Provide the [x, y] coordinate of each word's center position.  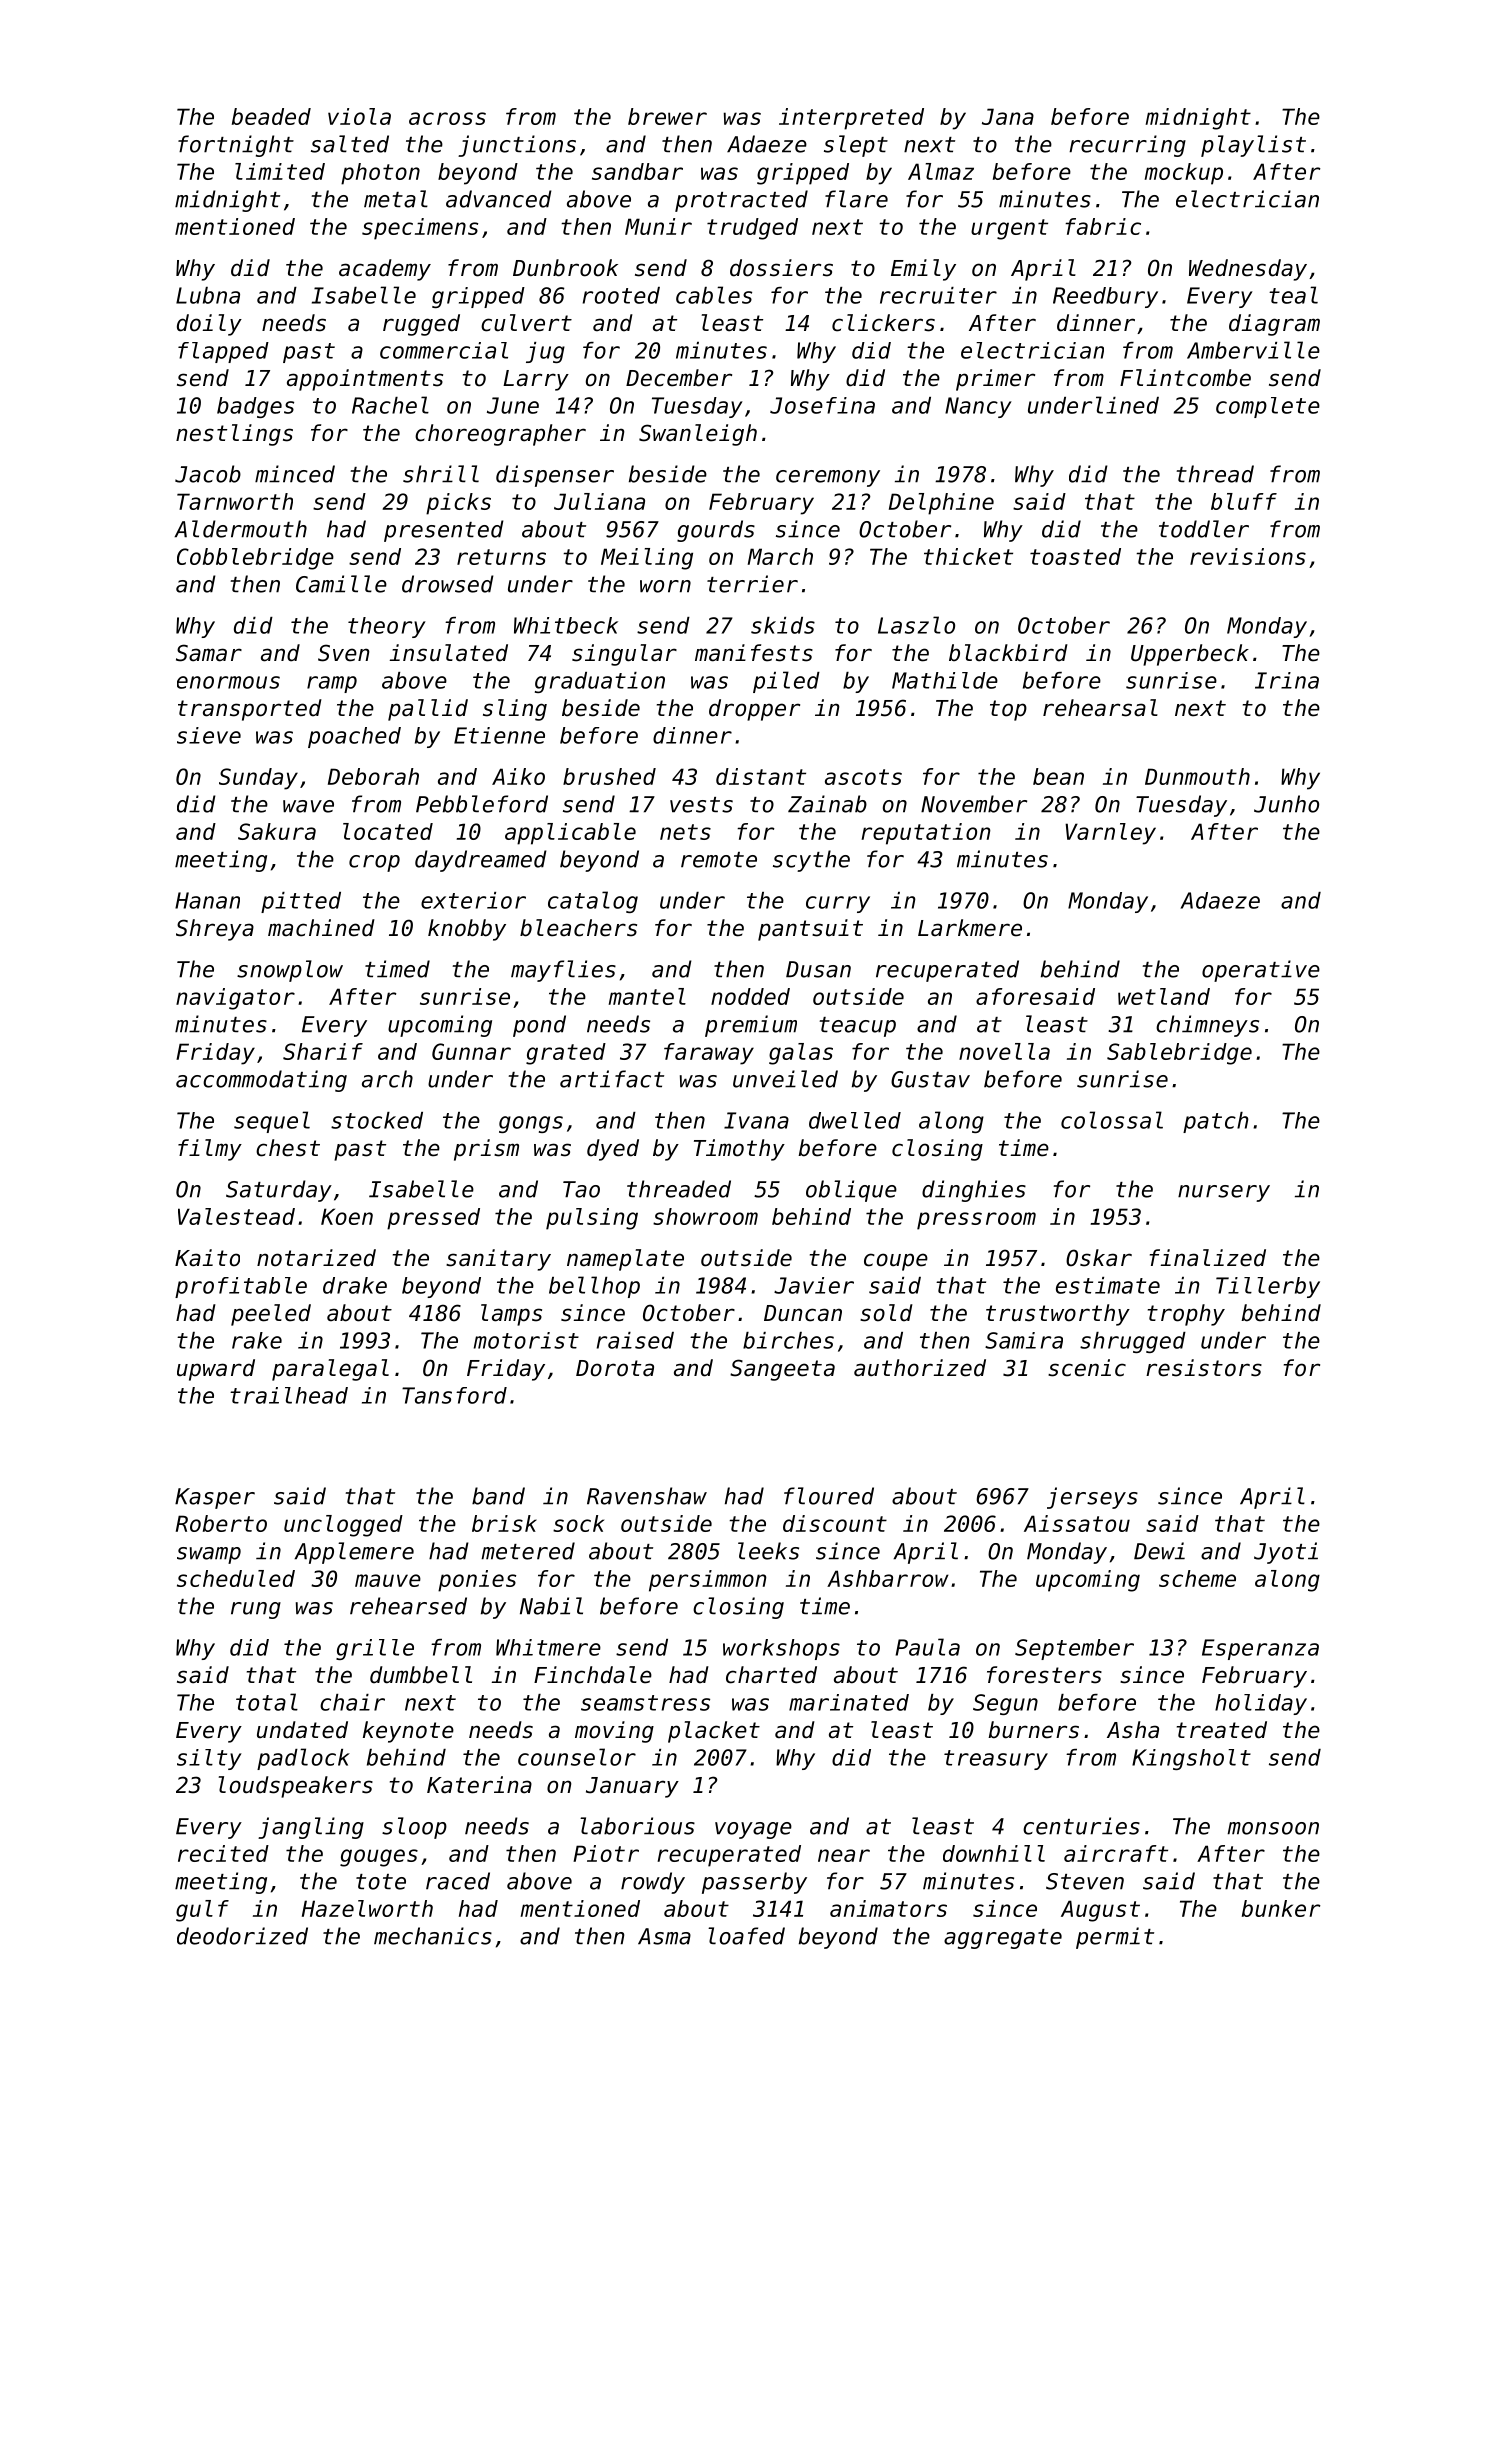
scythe [811, 861]
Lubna [208, 295]
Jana [1008, 116]
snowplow [290, 971]
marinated [849, 1702]
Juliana [599, 501]
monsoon [1273, 1828]
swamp [209, 1555]
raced [458, 1881]
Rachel [390, 405]
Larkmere [970, 928]
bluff [1244, 501]
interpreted [851, 119]
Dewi [1159, 1551]
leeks [768, 1551]
